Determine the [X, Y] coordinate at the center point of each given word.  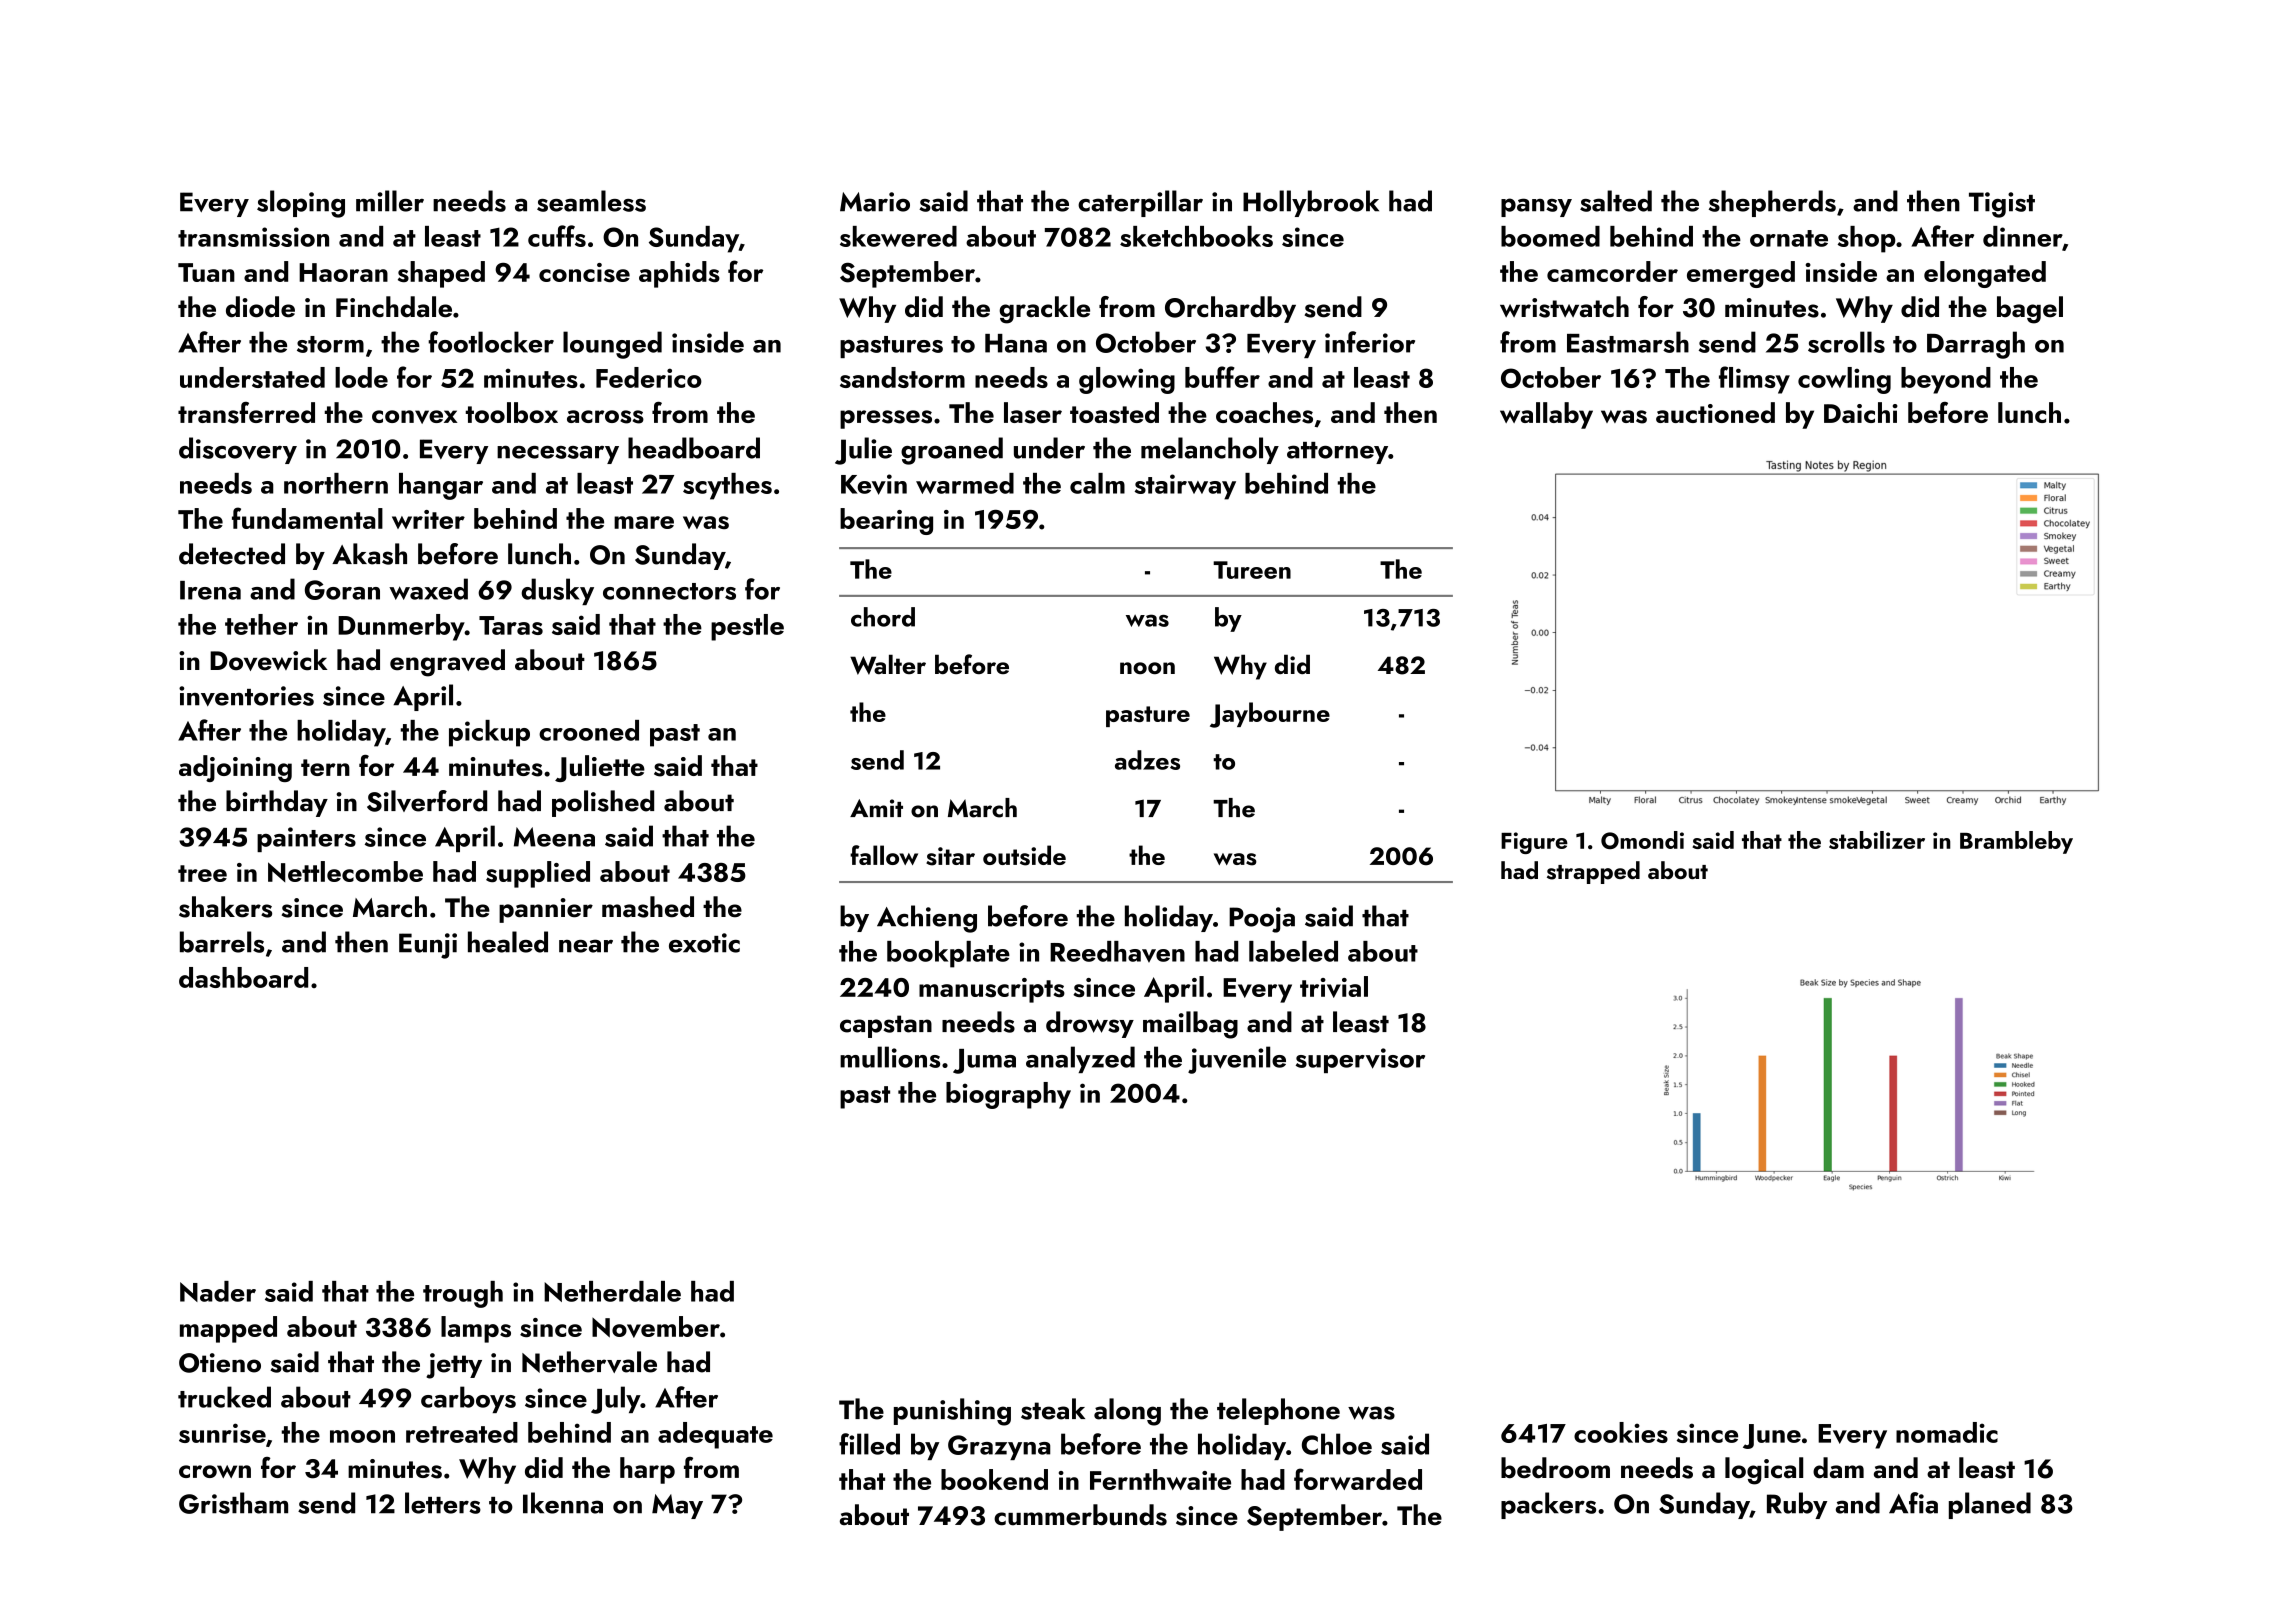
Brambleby [2016, 842]
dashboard [243, 977]
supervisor [1360, 1060]
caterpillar [1140, 203]
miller [390, 201]
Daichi [1861, 412]
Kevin [874, 484]
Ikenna [563, 1503]
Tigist [2002, 205]
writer [428, 519]
